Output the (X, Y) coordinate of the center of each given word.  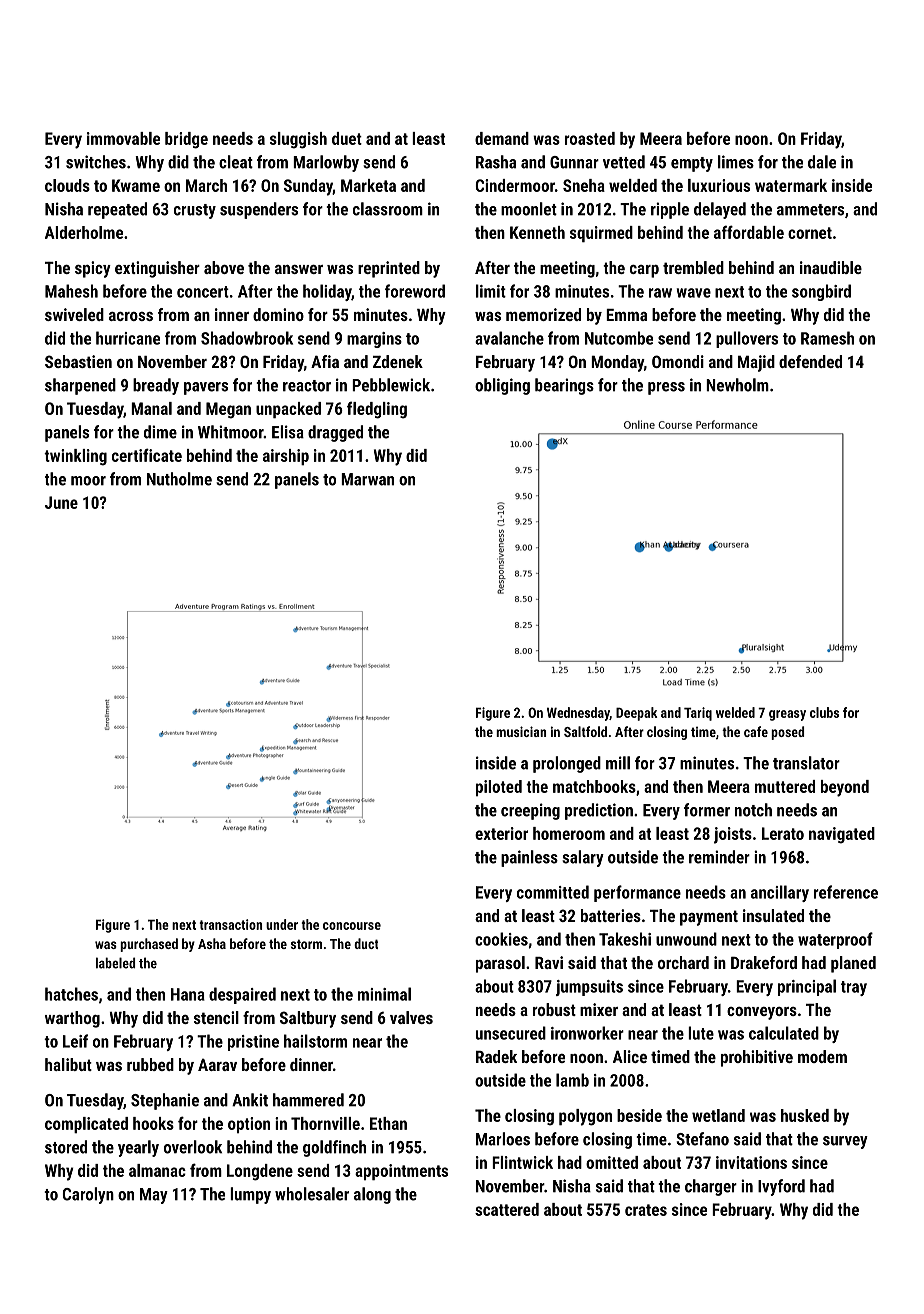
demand (502, 138)
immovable (123, 138)
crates (646, 1210)
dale (822, 162)
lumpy (250, 1195)
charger (711, 1187)
